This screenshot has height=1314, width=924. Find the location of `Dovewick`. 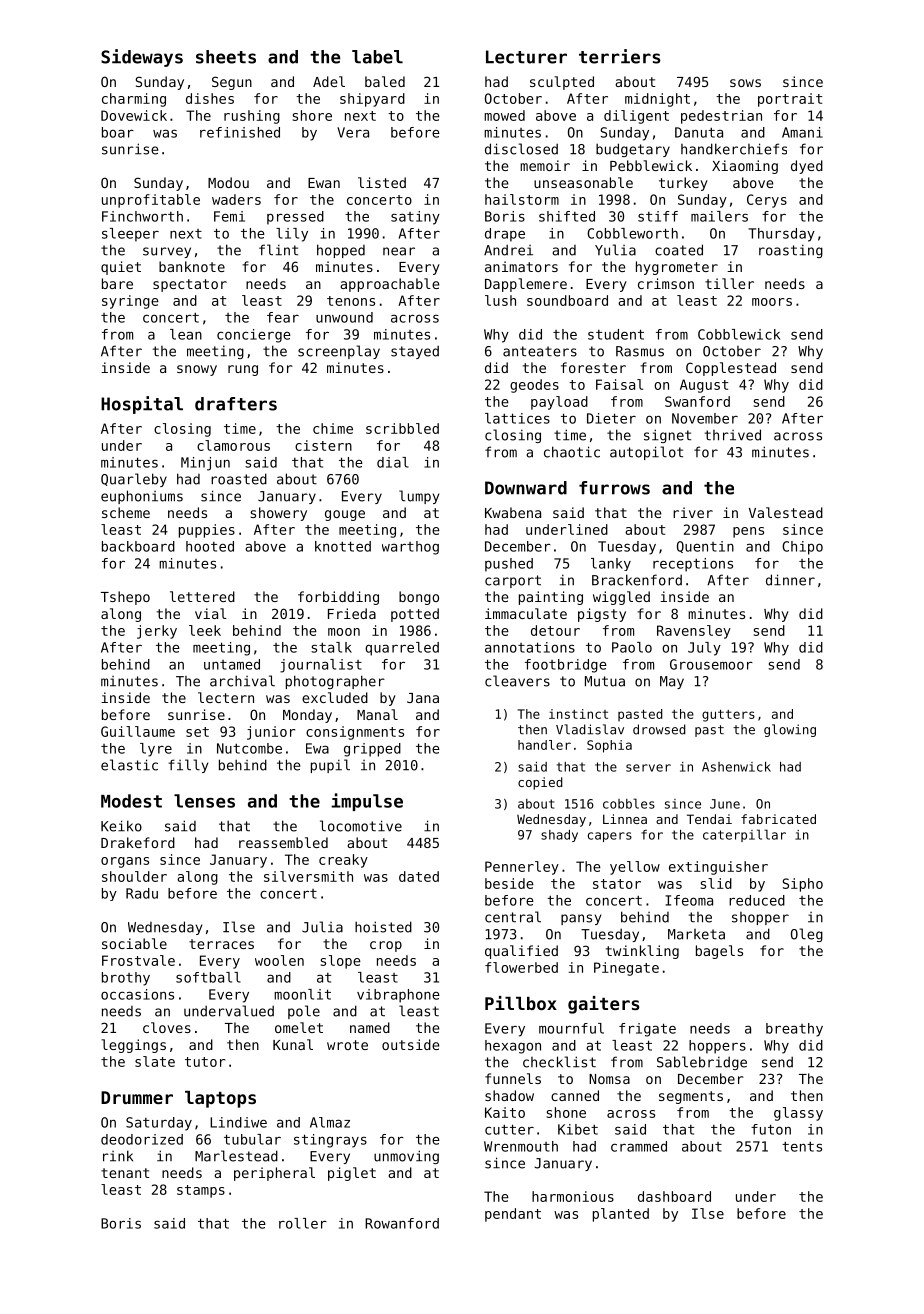

Dovewick is located at coordinates (134, 115).
